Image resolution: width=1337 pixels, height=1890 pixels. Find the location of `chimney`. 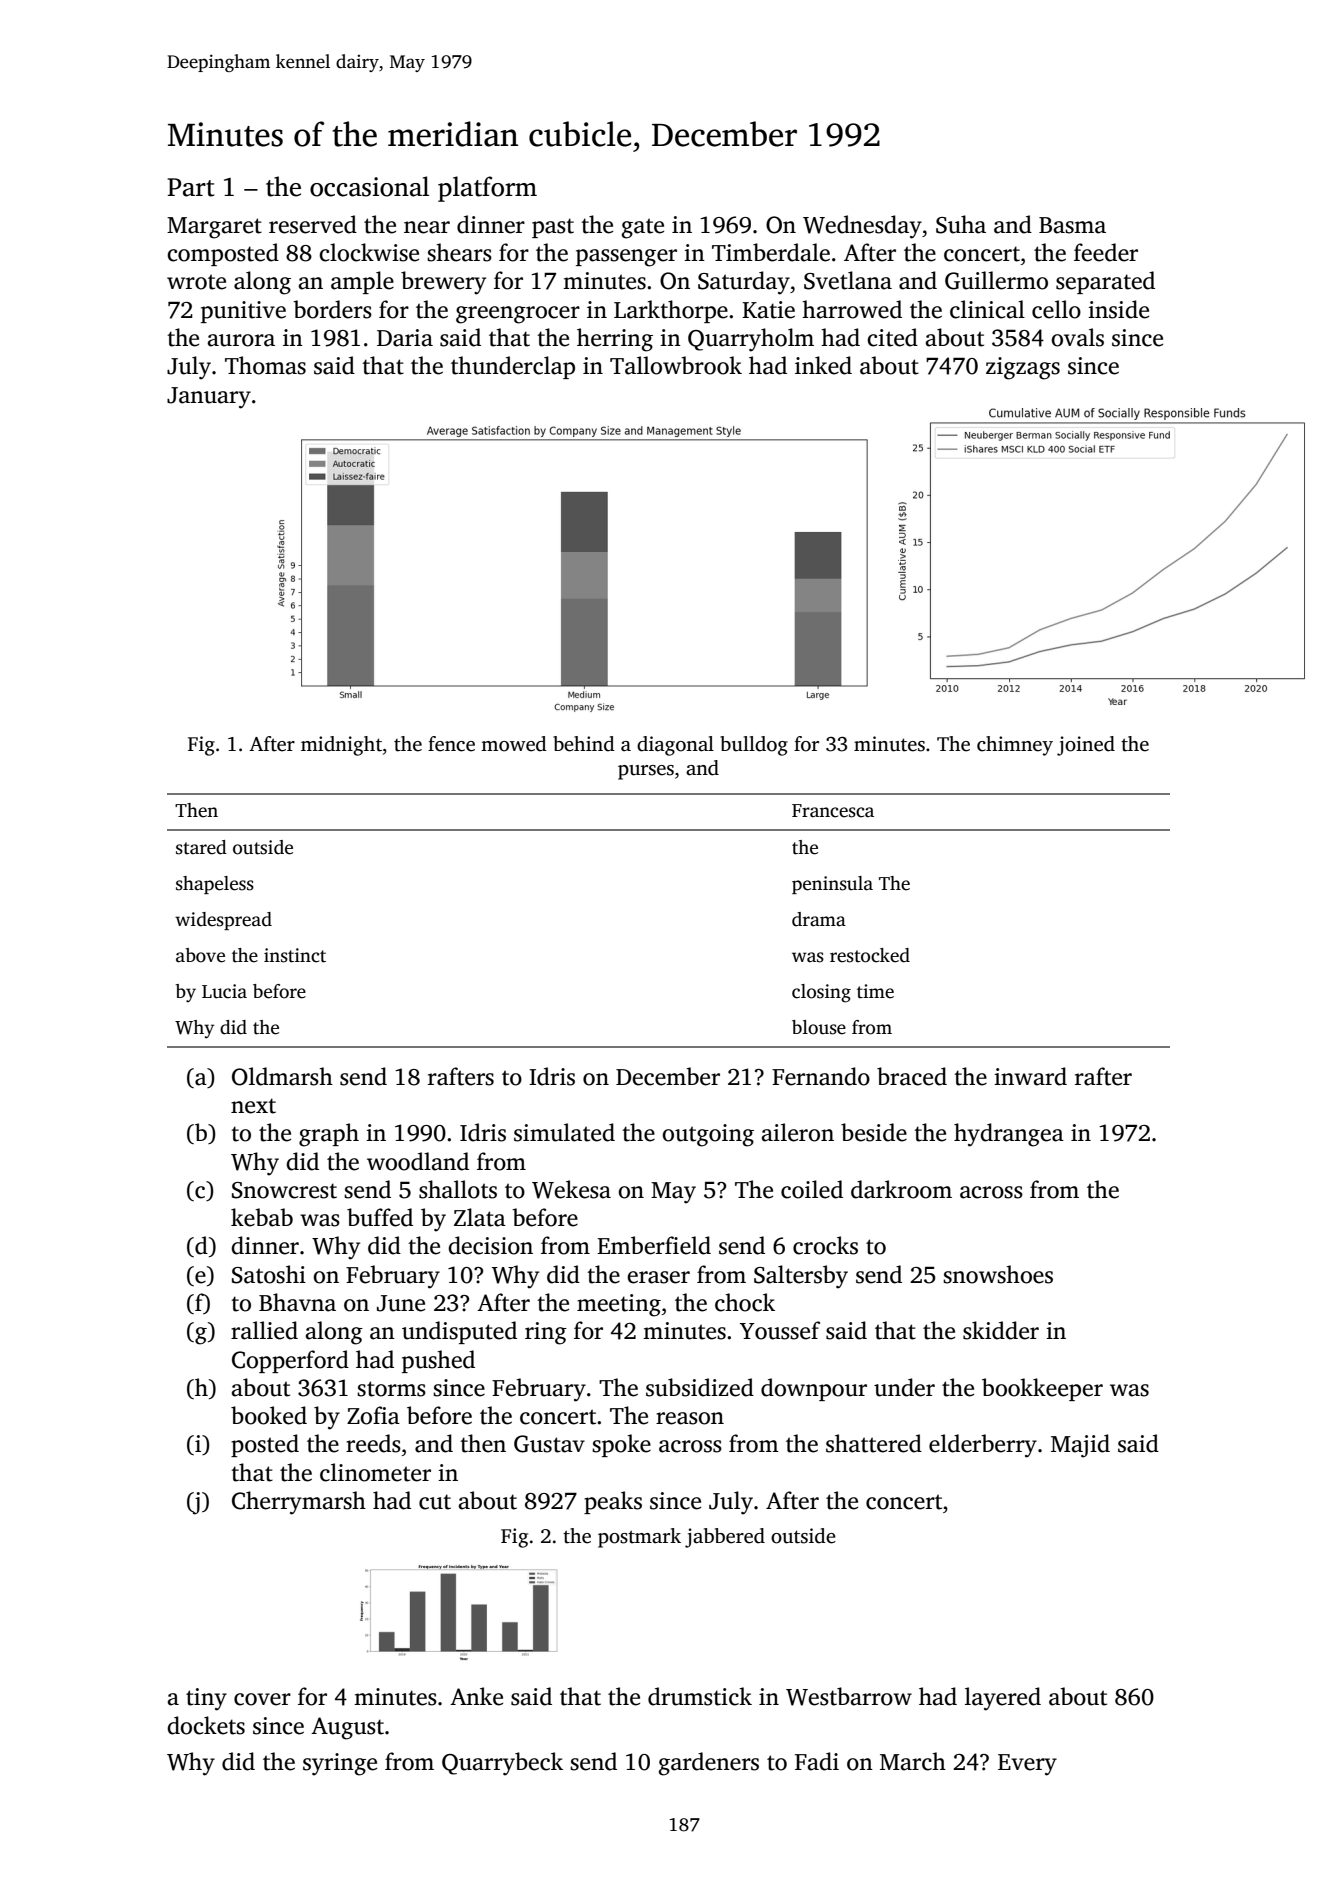

chimney is located at coordinates (1015, 746).
